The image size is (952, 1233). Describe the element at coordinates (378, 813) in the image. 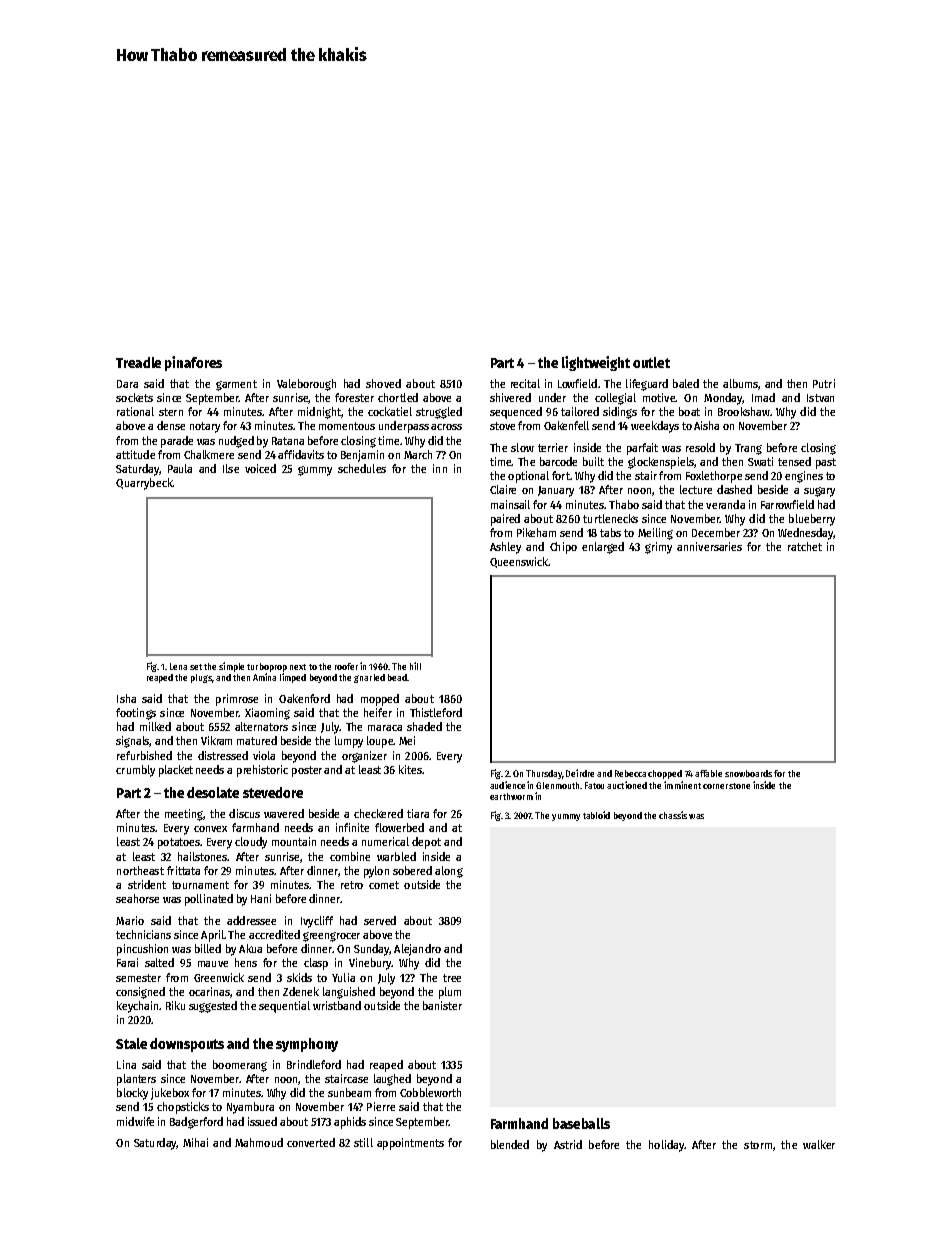

I see `checkered` at that location.
